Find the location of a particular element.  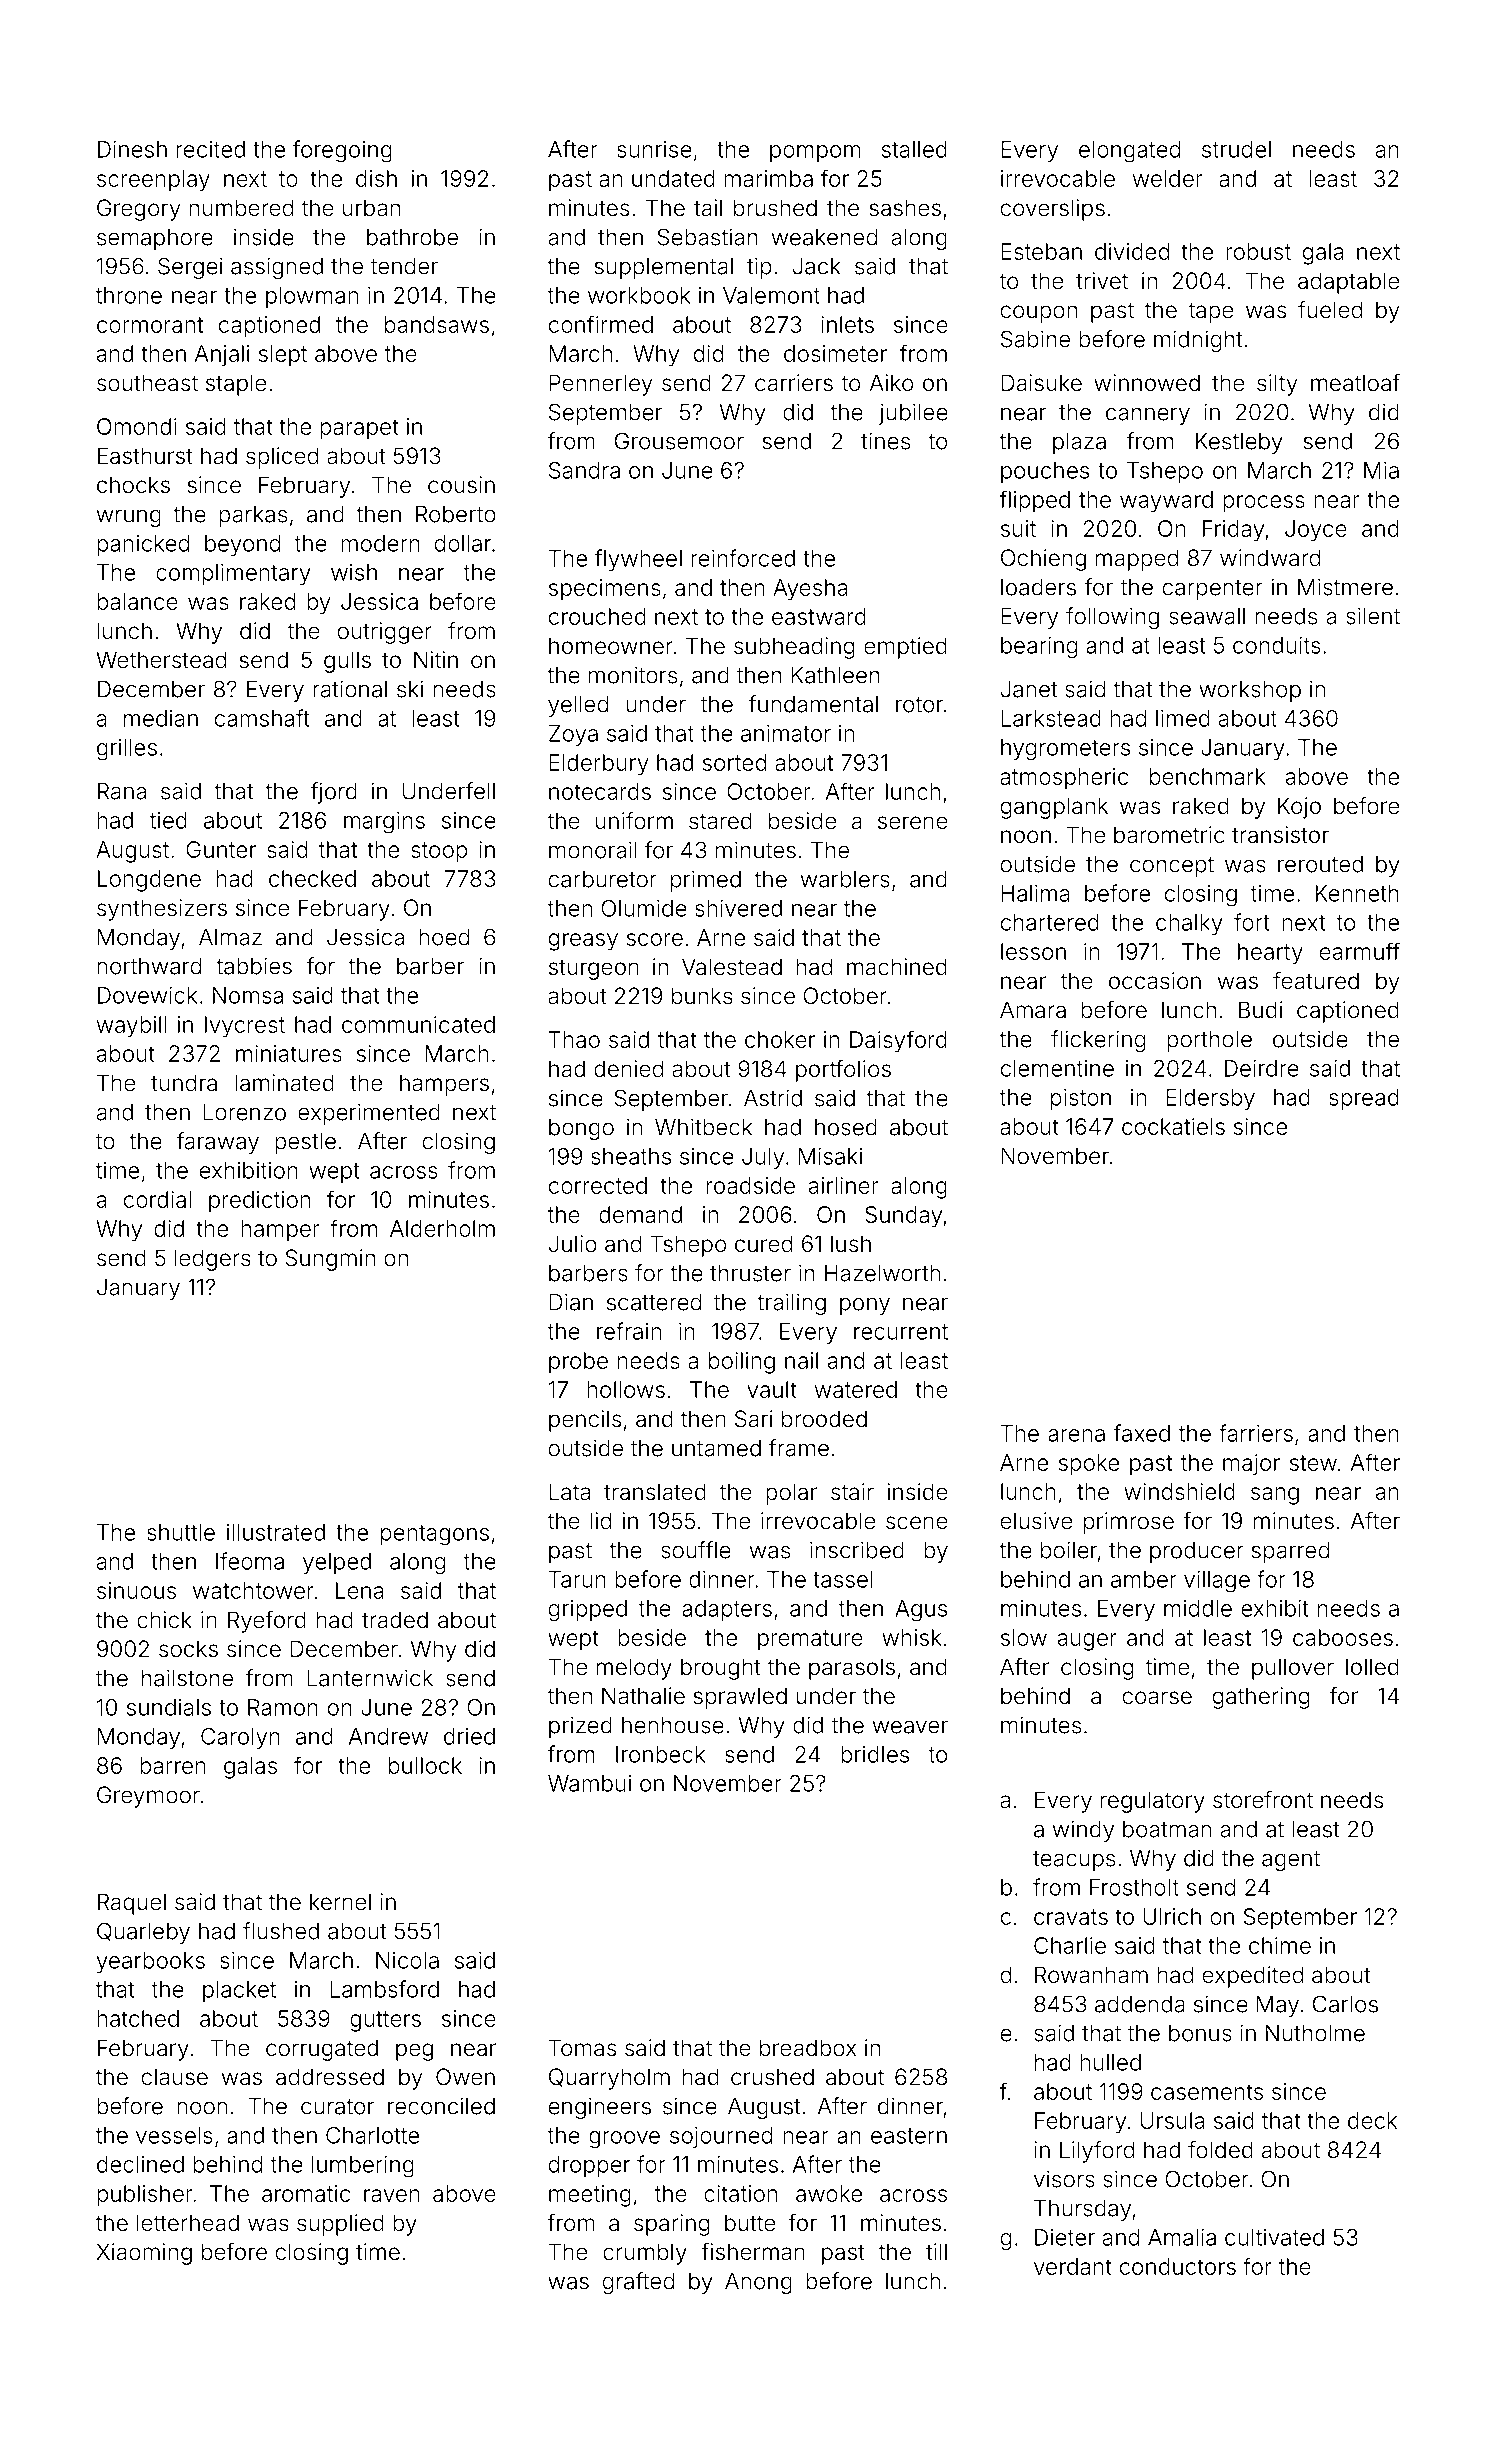

recited is located at coordinates (210, 149).
